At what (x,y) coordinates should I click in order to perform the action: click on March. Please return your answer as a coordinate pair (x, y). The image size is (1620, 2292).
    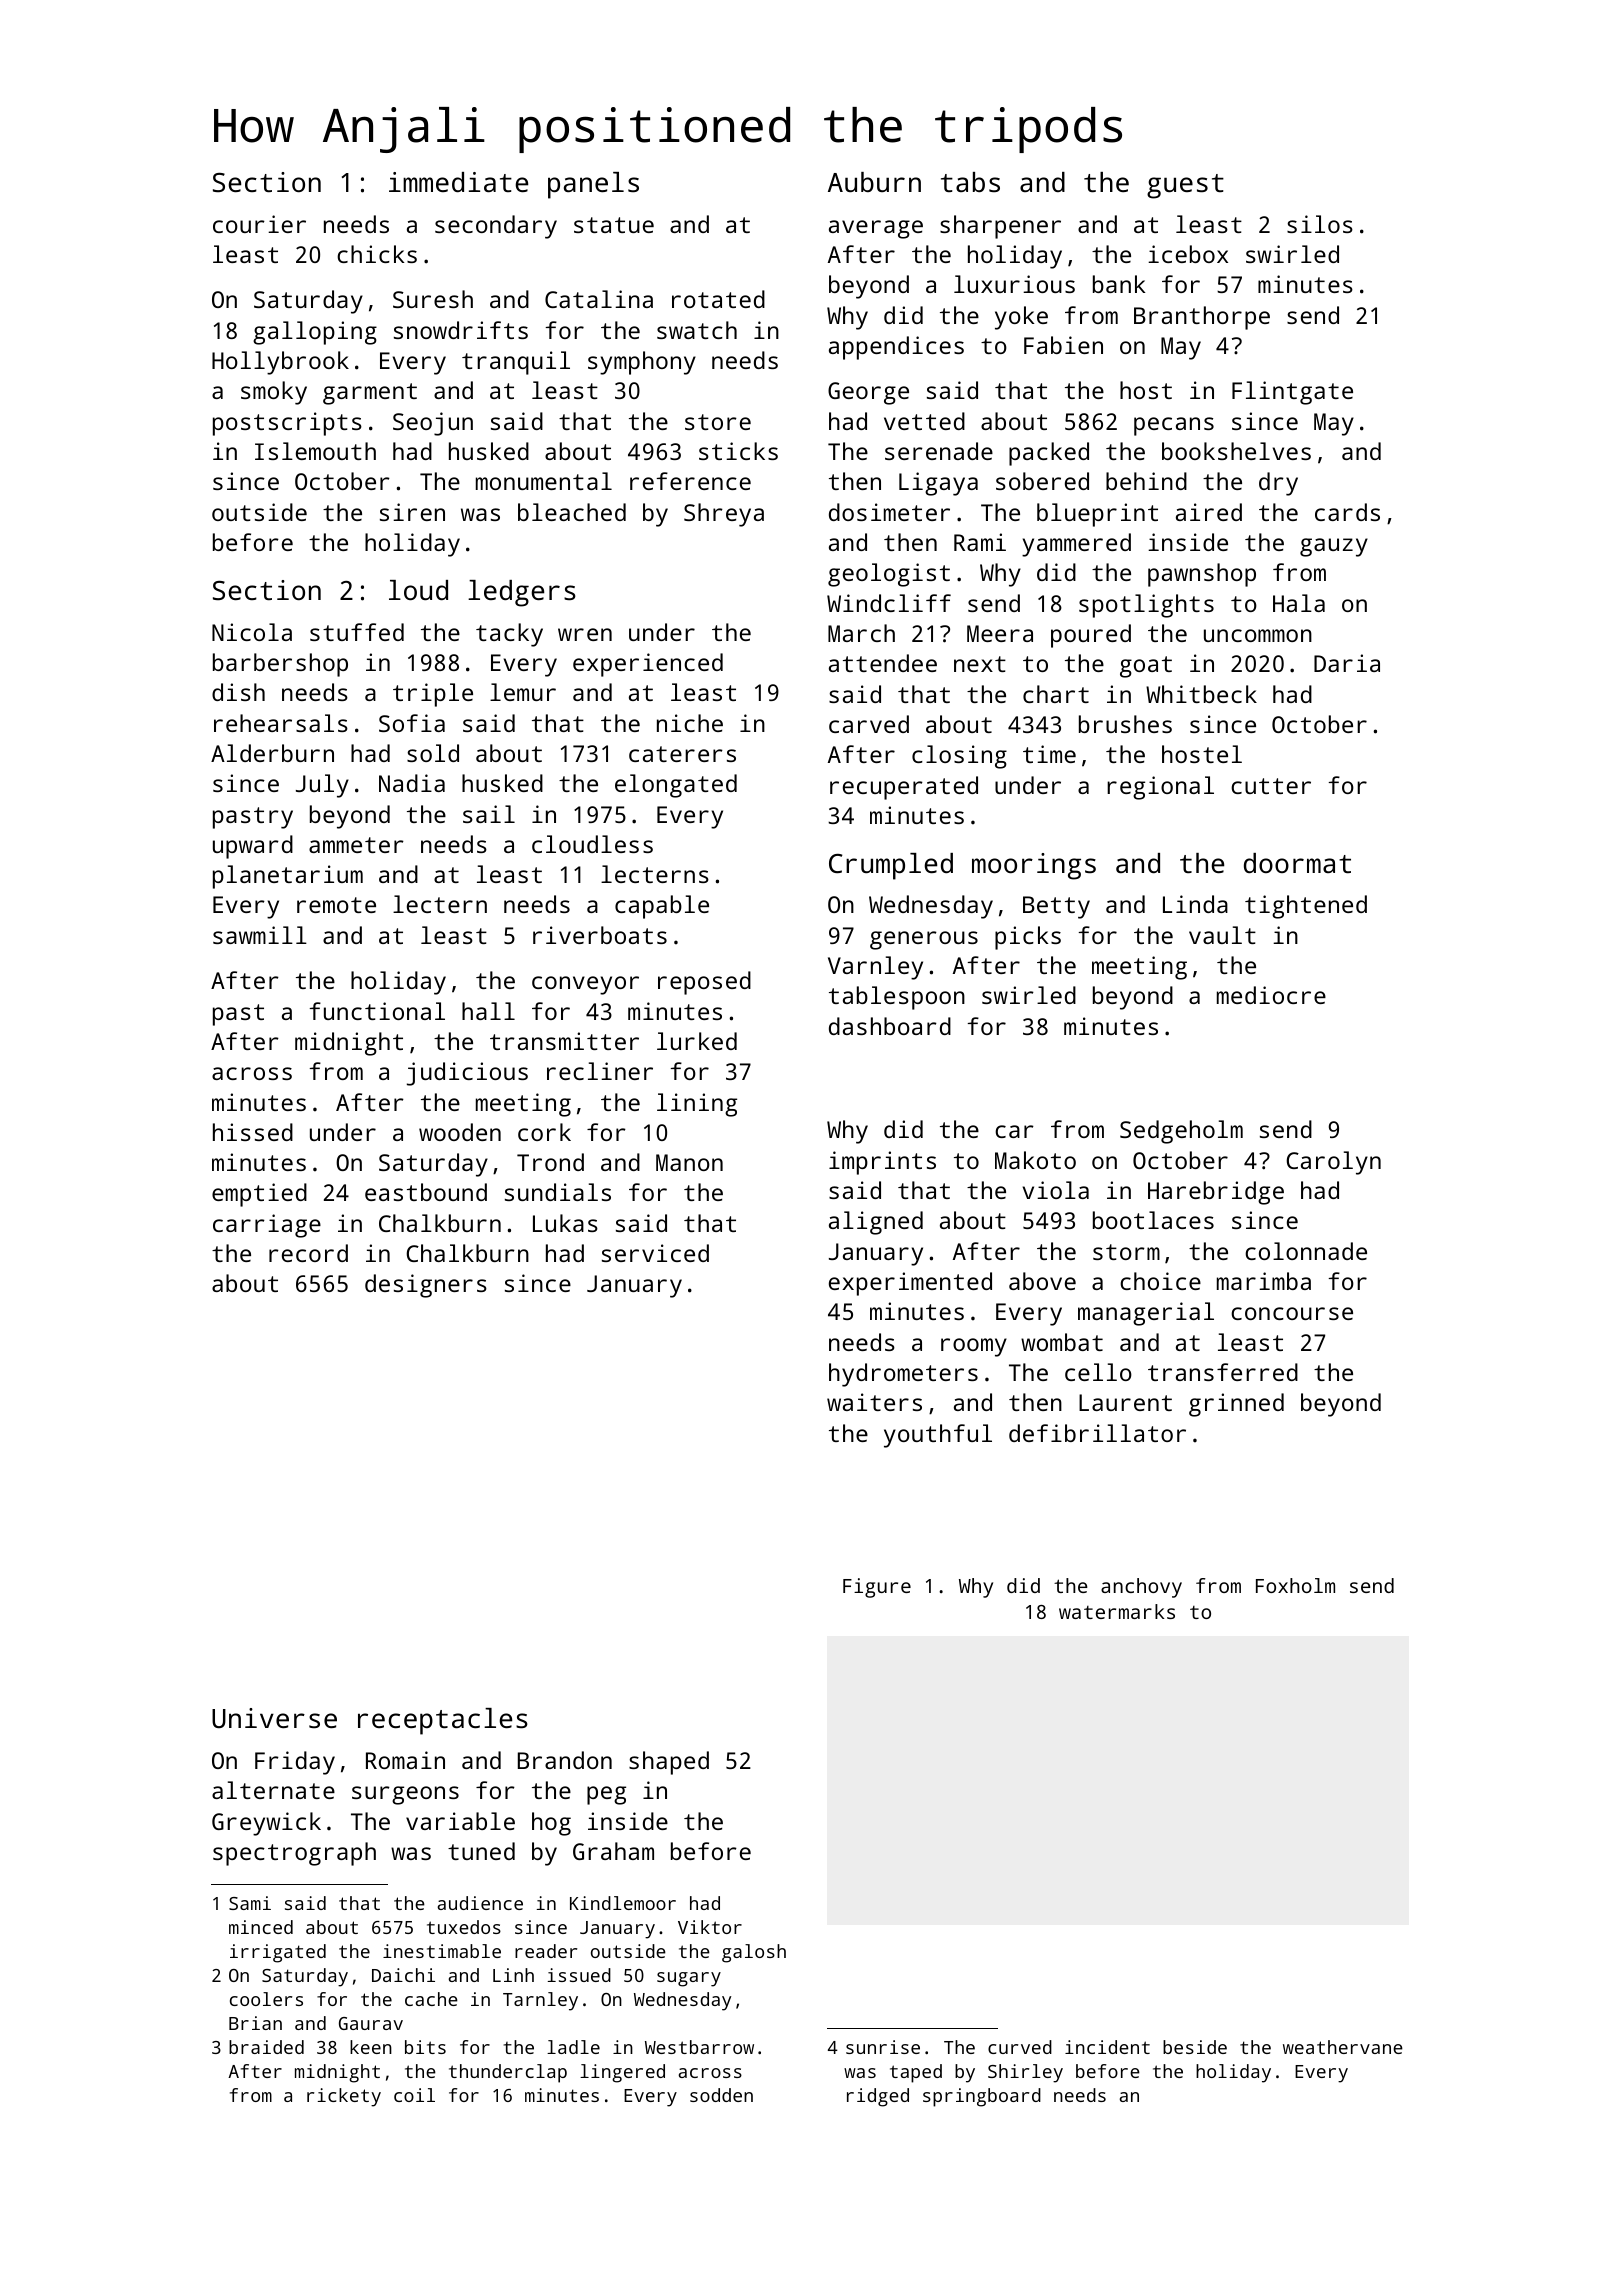
    Looking at the image, I should click on (861, 633).
